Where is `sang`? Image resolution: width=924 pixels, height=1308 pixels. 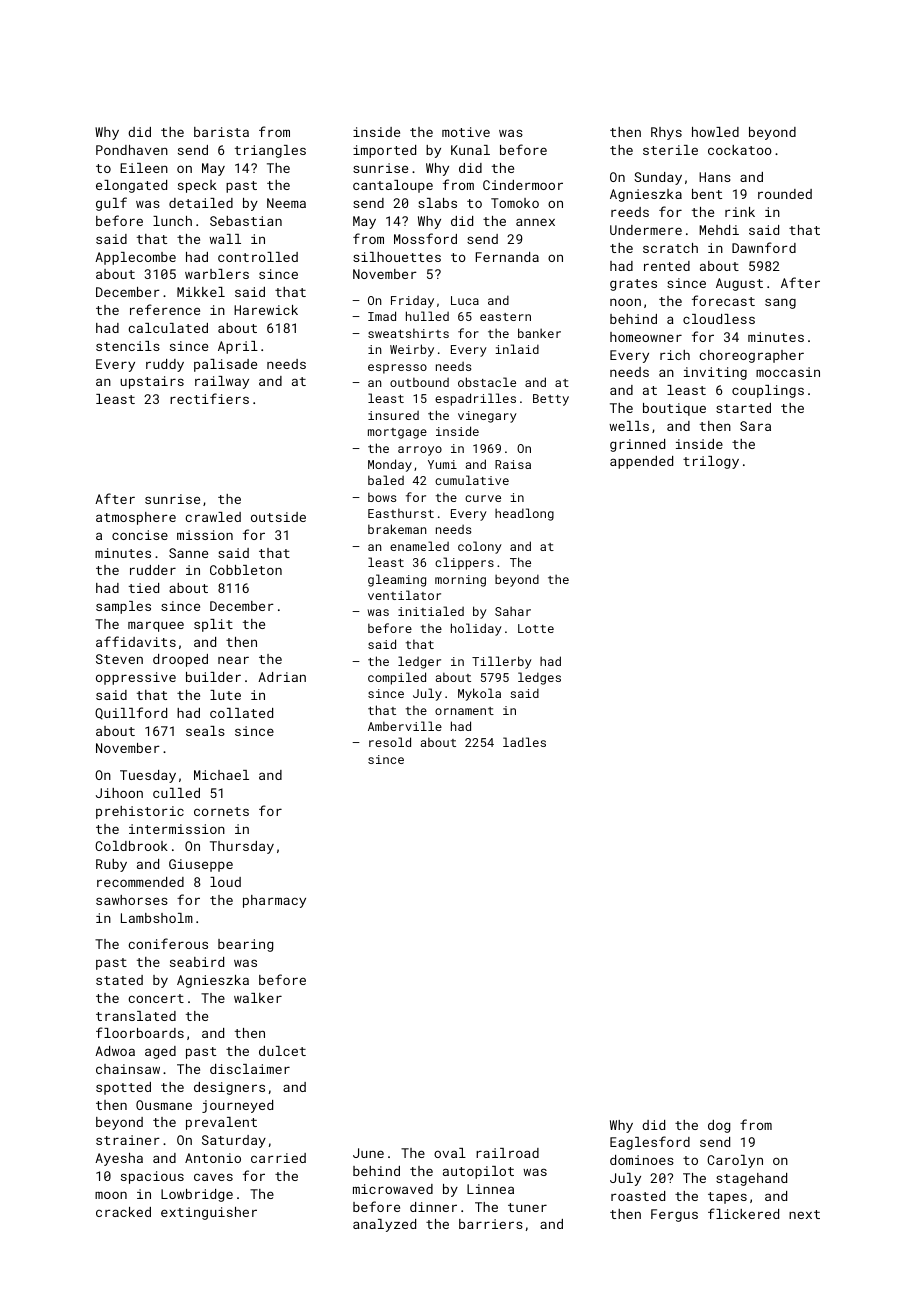 sang is located at coordinates (780, 303).
